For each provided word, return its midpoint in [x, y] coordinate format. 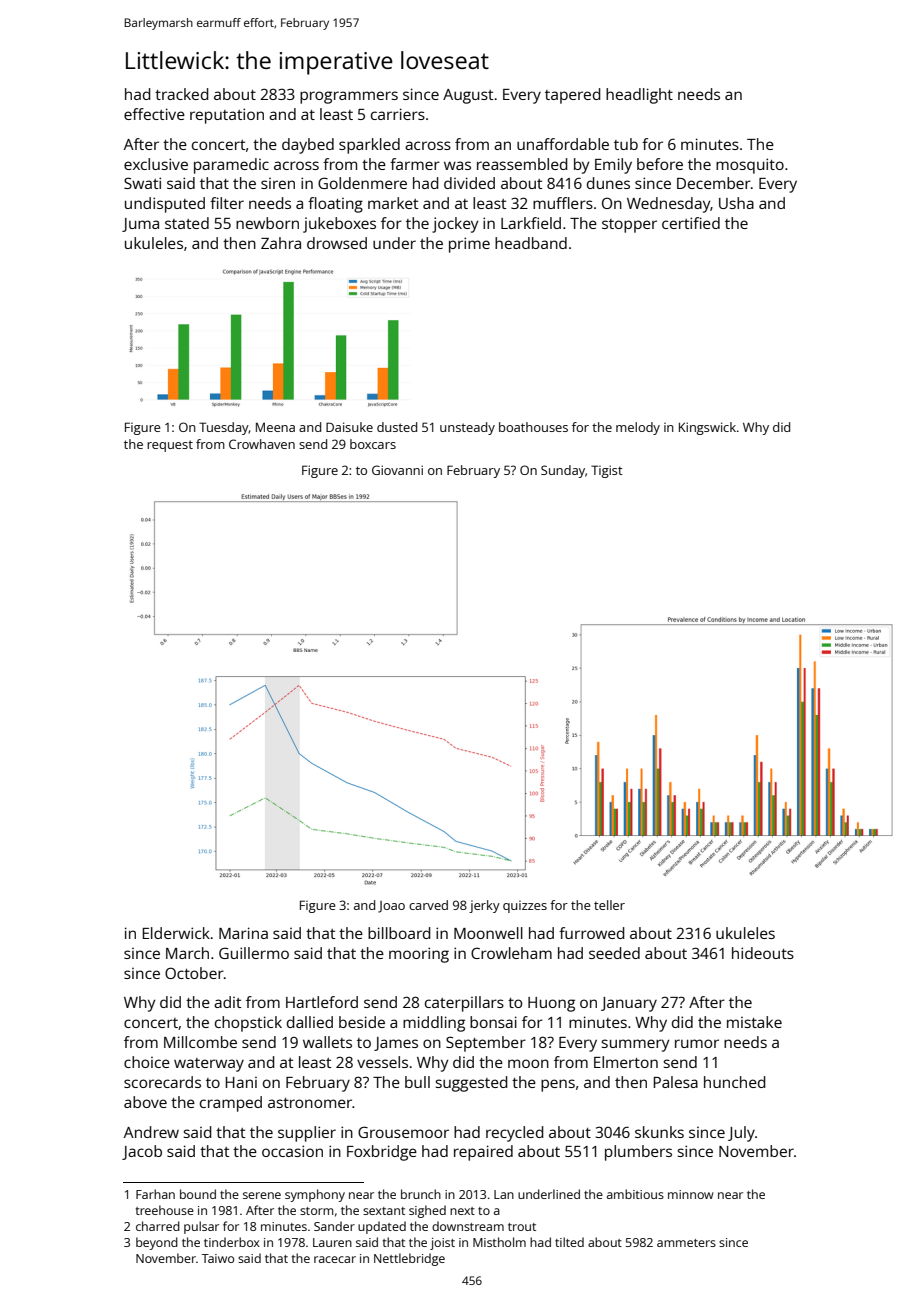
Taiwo [217, 1258]
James [396, 1044]
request [170, 446]
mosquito [750, 166]
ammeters [686, 1243]
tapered [573, 96]
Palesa [675, 1082]
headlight [639, 96]
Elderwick [176, 933]
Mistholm [499, 1242]
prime [469, 245]
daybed [308, 146]
